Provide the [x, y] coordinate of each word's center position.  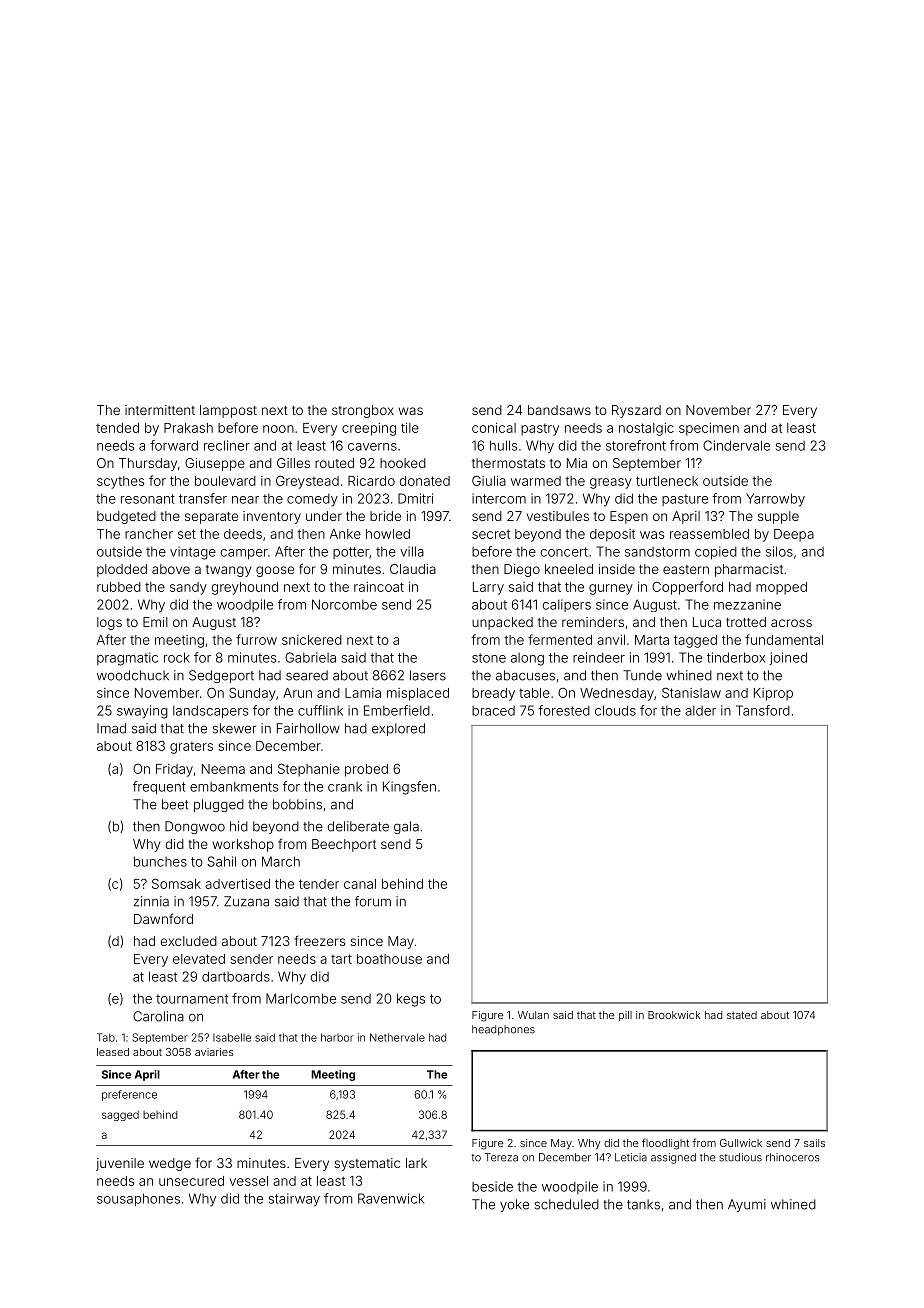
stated [742, 1015]
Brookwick [674, 1015]
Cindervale [736, 445]
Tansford [763, 710]
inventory [272, 517]
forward [174, 445]
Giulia [489, 480]
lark [416, 1163]
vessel [248, 1181]
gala [406, 827]
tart [341, 959]
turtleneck [667, 481]
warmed [536, 481]
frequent [159, 787]
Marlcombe [301, 998]
